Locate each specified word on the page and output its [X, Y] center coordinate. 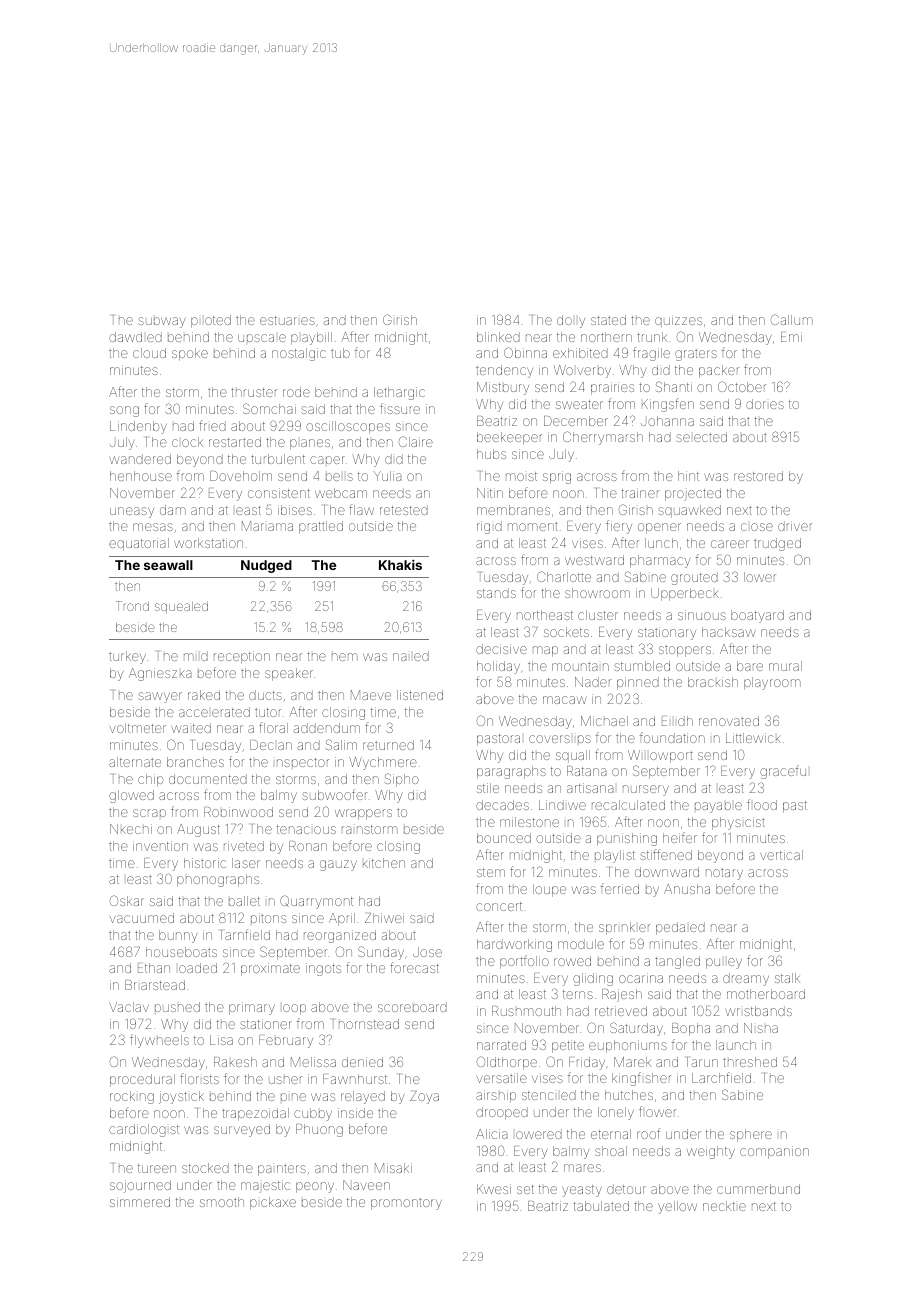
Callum [792, 319]
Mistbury [503, 388]
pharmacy [660, 561]
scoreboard [412, 1007]
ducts [265, 695]
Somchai [269, 408]
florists [199, 1078]
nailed [411, 656]
